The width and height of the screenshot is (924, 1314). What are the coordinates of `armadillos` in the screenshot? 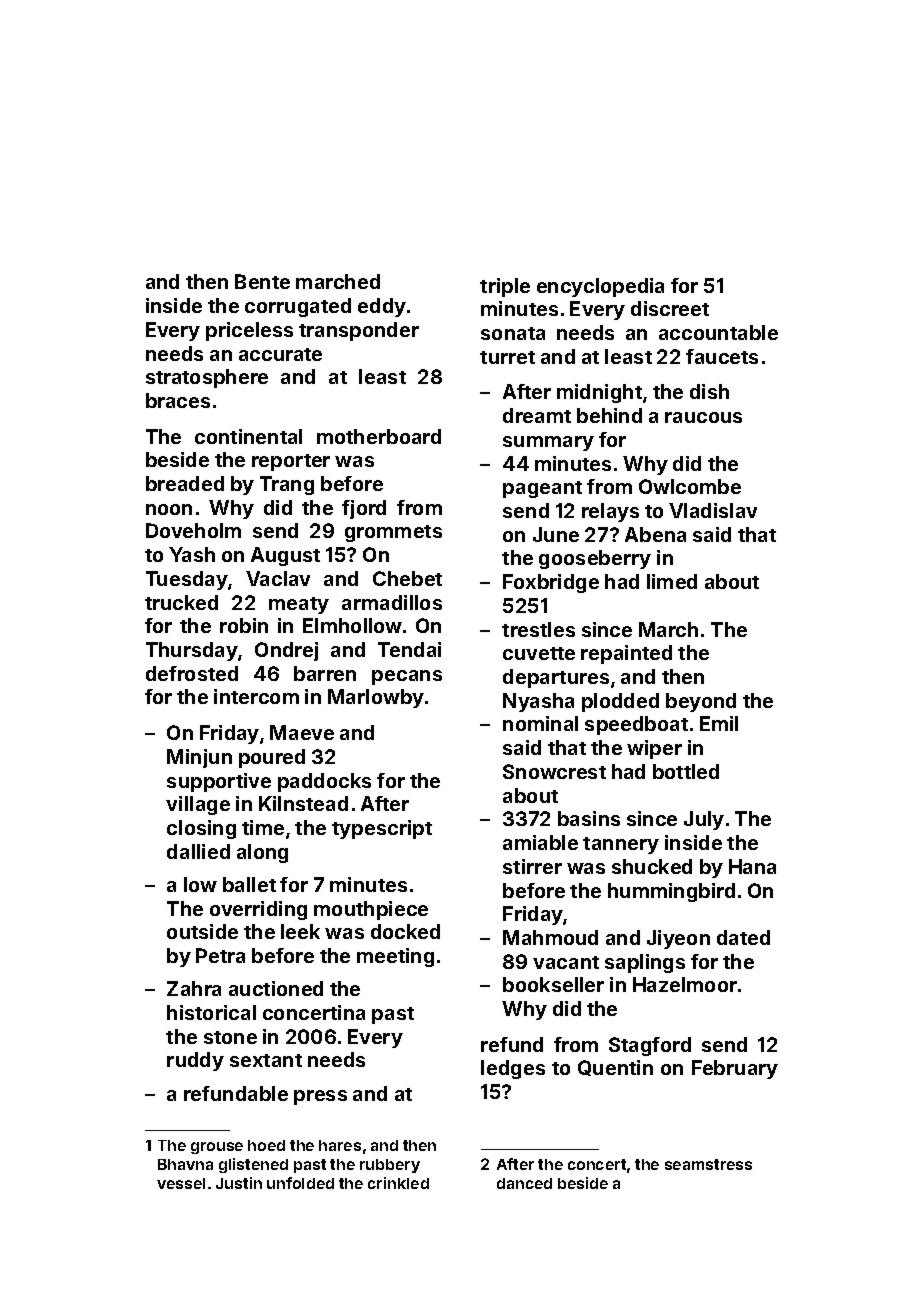 It's located at (392, 602).
